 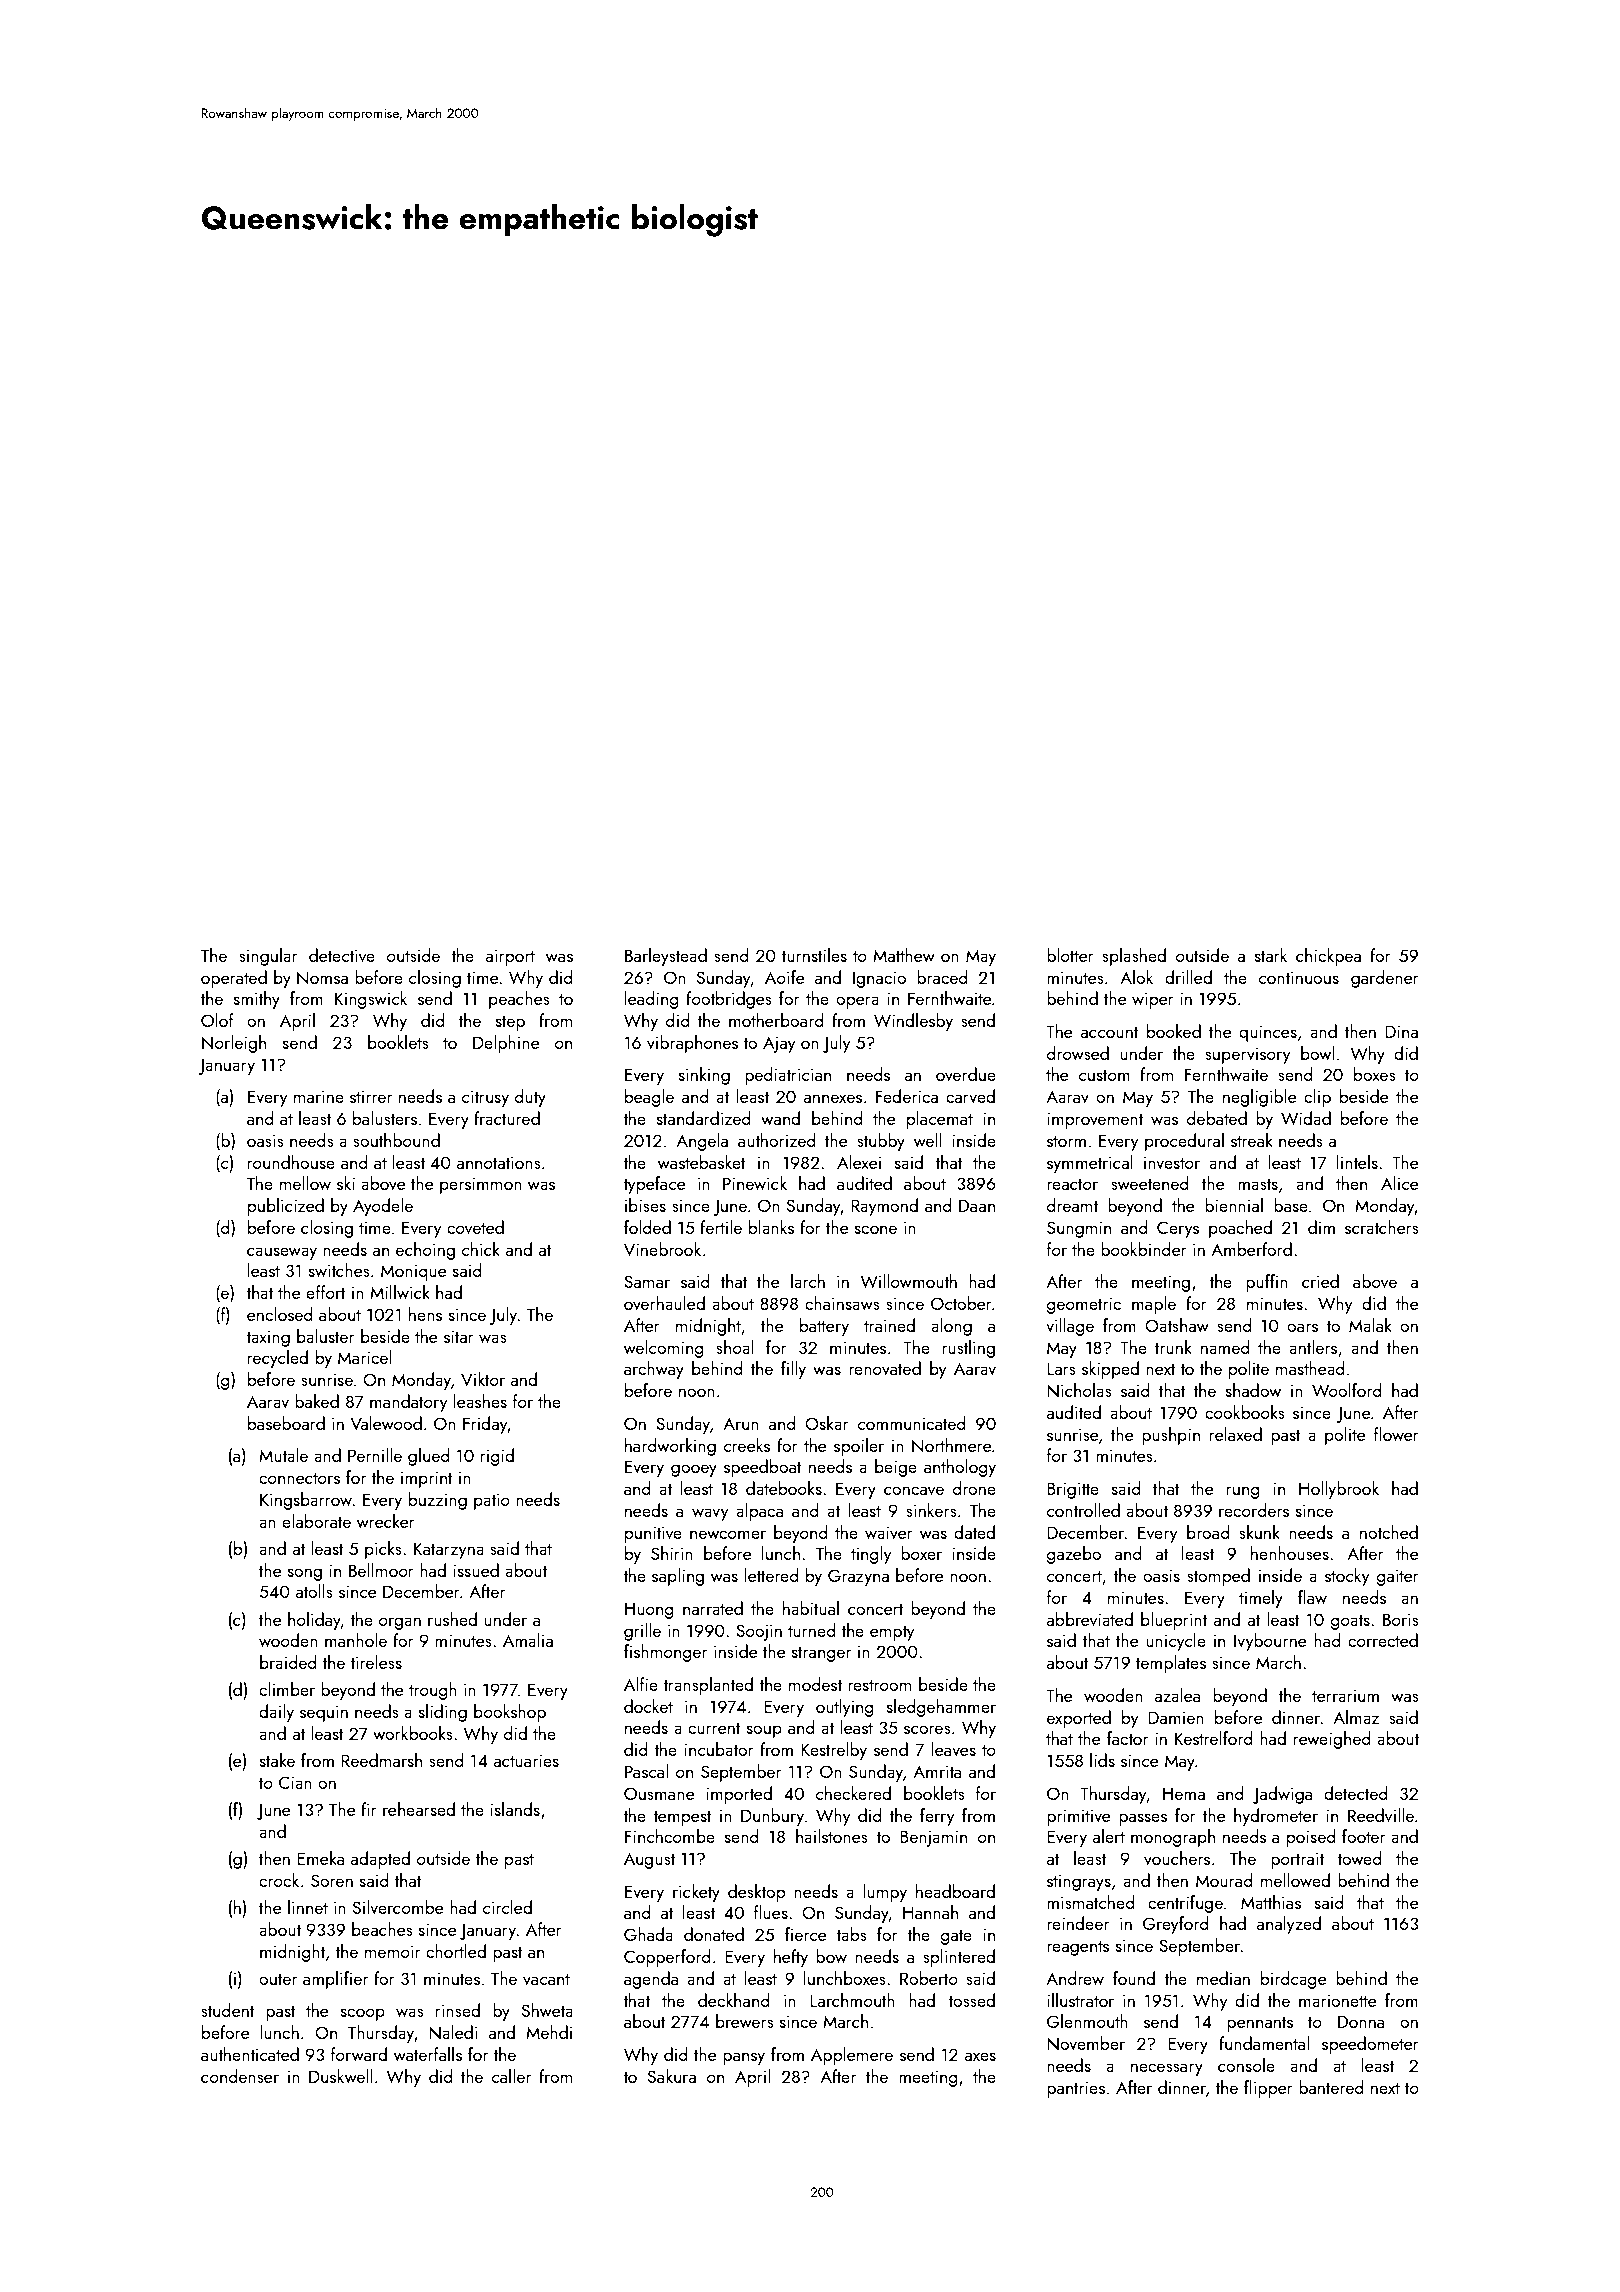 I want to click on baked, so click(x=317, y=1401).
